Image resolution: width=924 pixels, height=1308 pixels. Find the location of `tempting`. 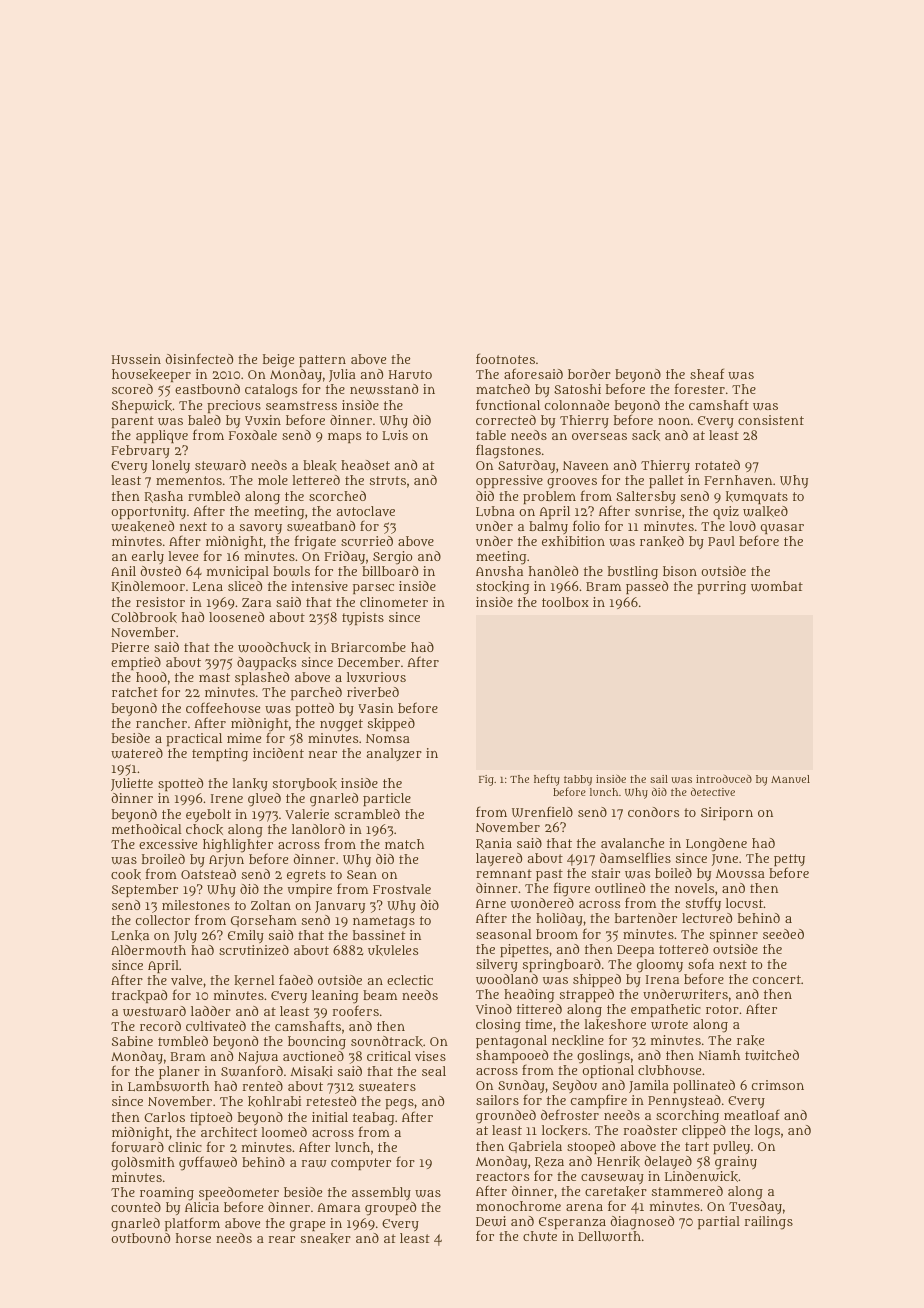

tempting is located at coordinates (220, 755).
